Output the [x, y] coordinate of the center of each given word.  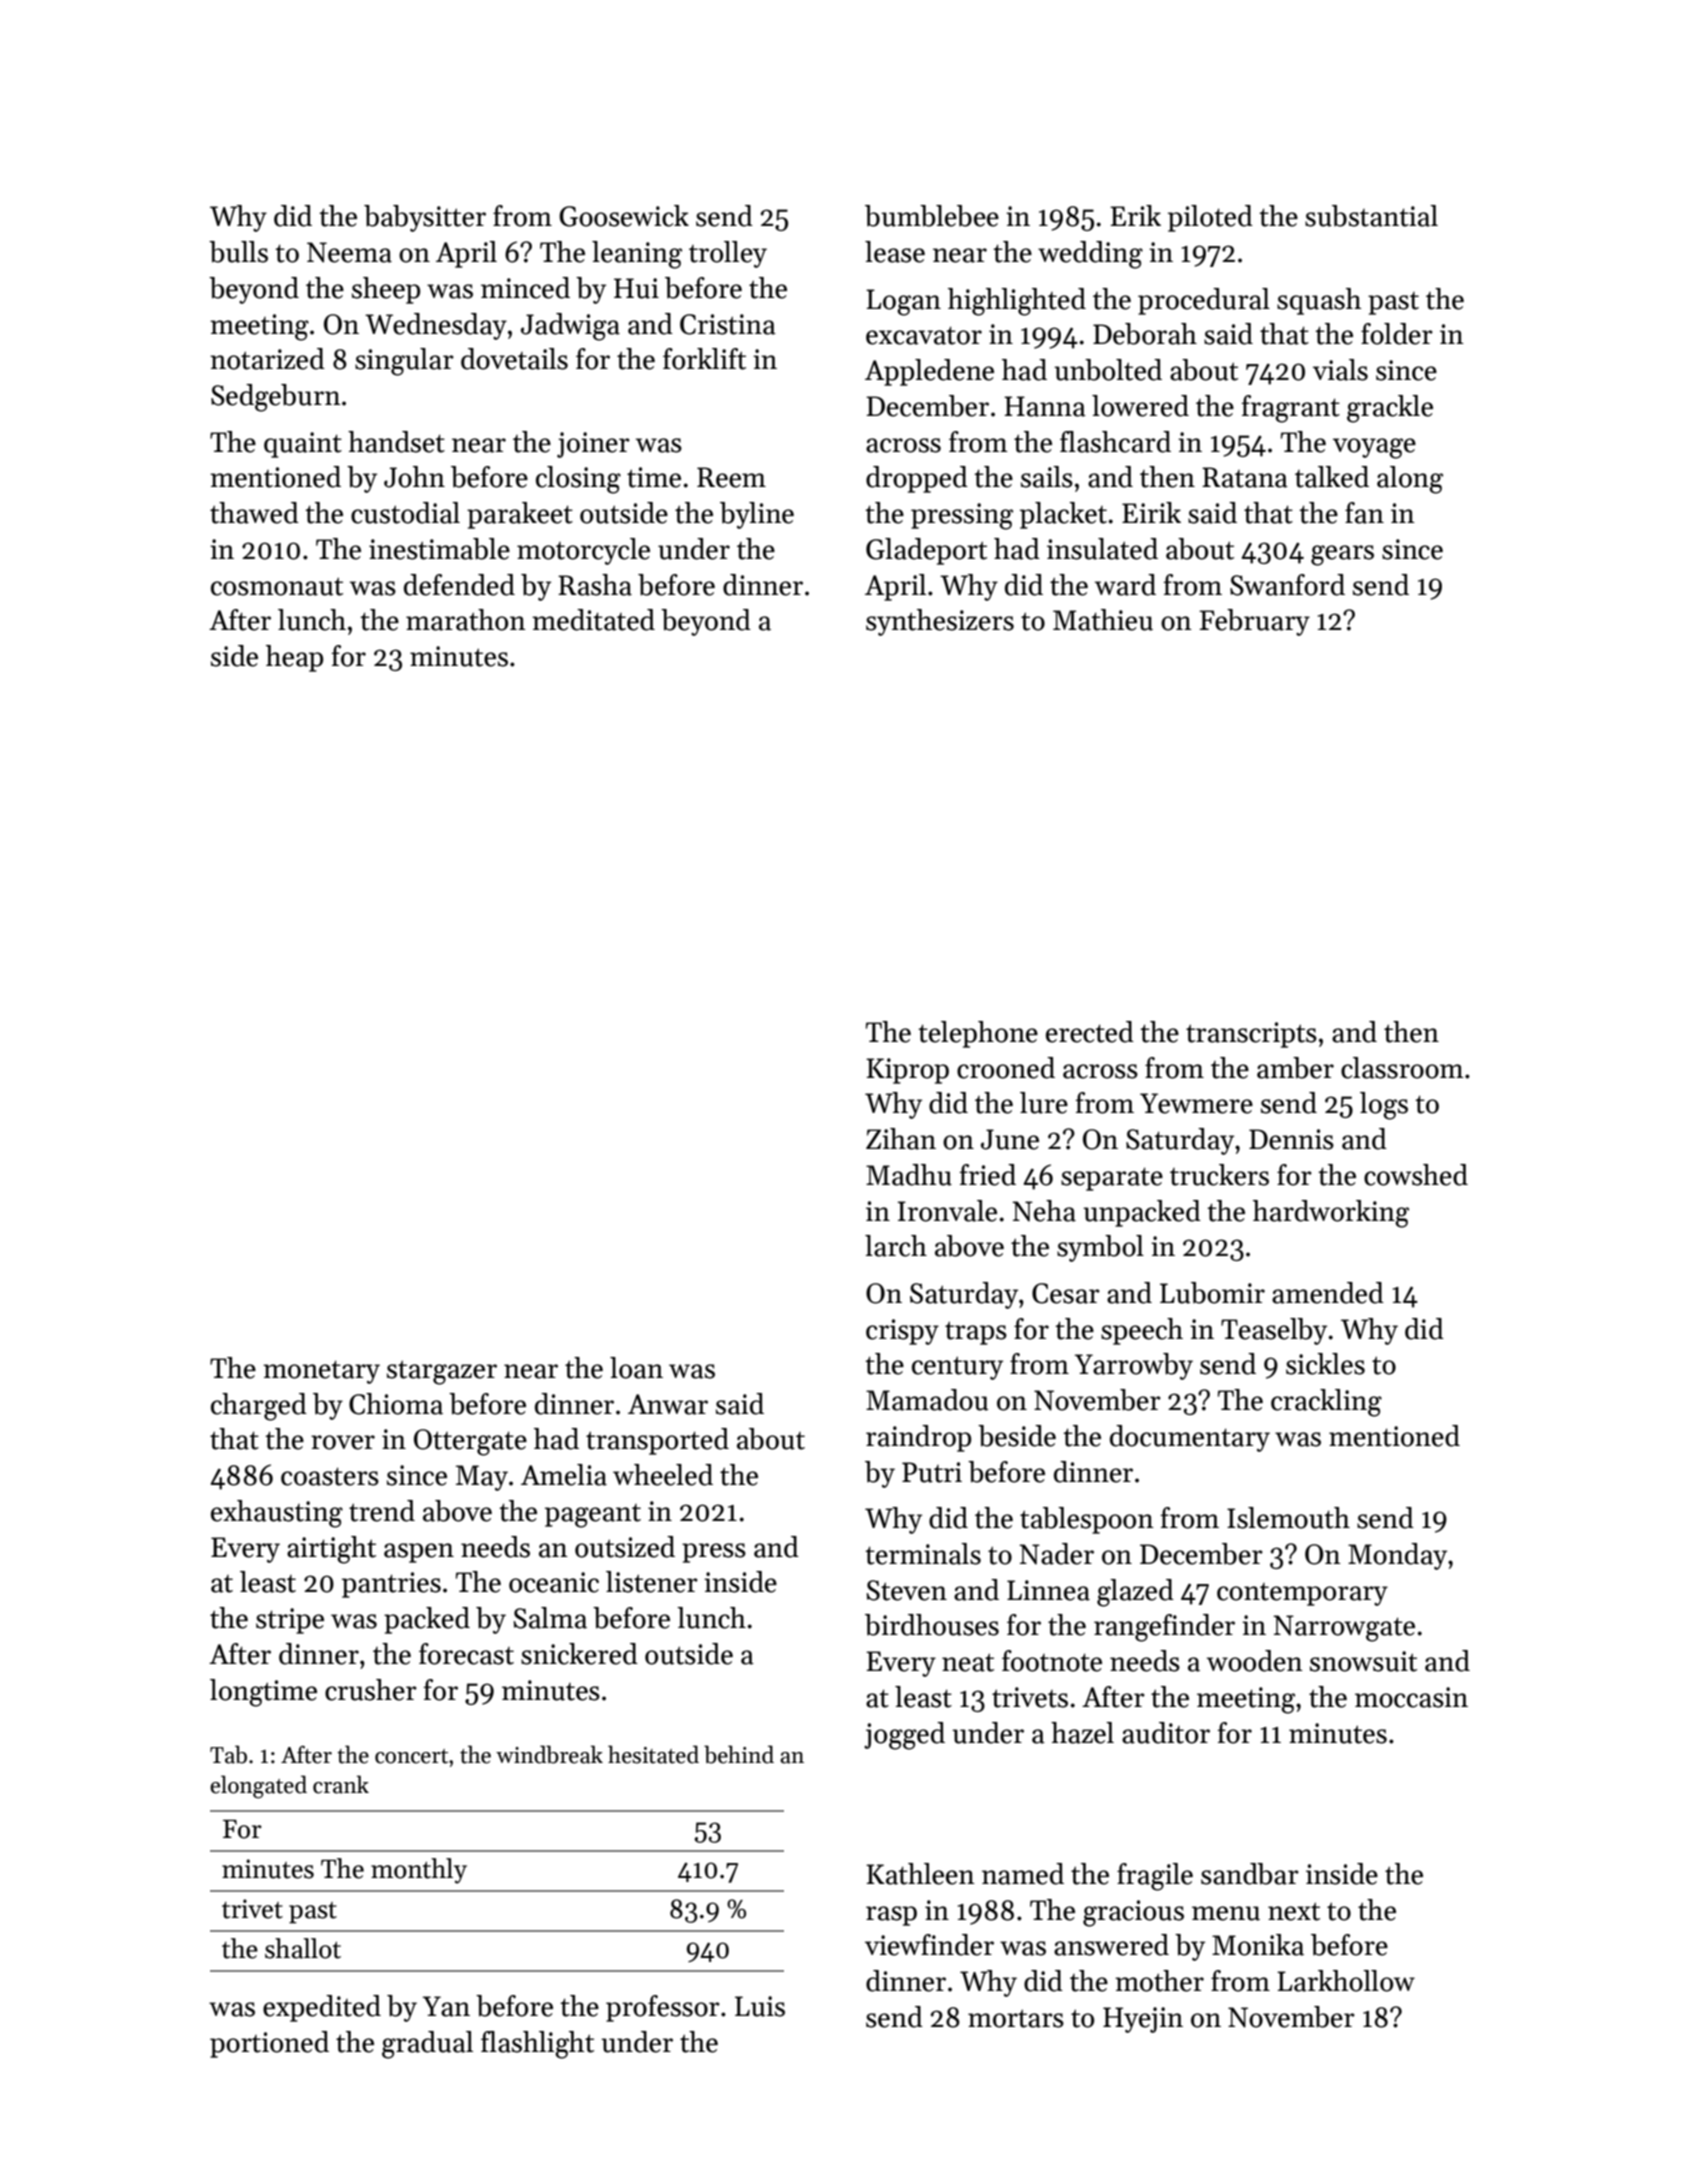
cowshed [1416, 1175]
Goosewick [624, 216]
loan [636, 1368]
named [1023, 1874]
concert [411, 1756]
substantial [1371, 216]
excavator [924, 335]
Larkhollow [1346, 1981]
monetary [321, 1372]
